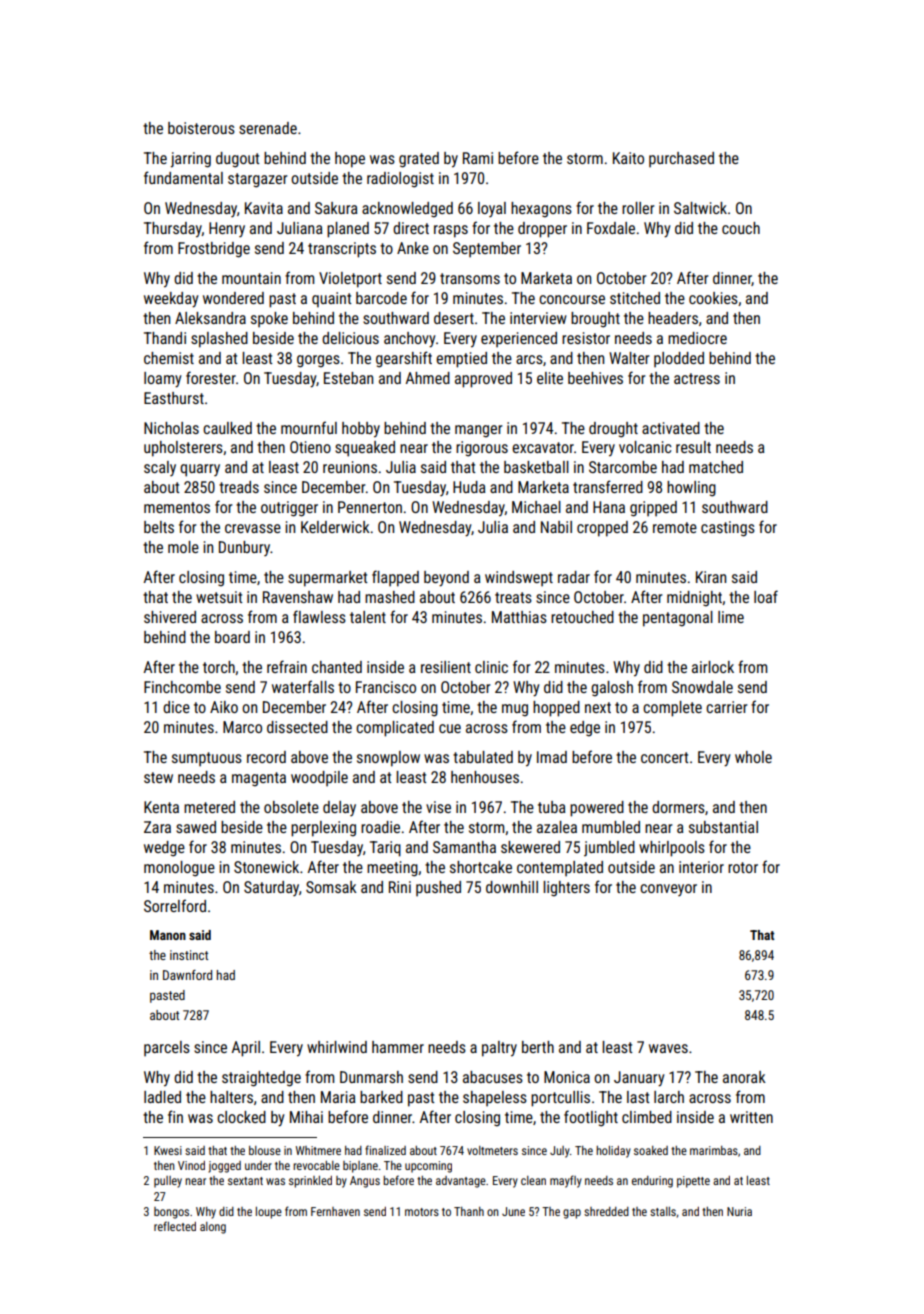 This page has height=1314, width=924. I want to click on next, so click(598, 707).
